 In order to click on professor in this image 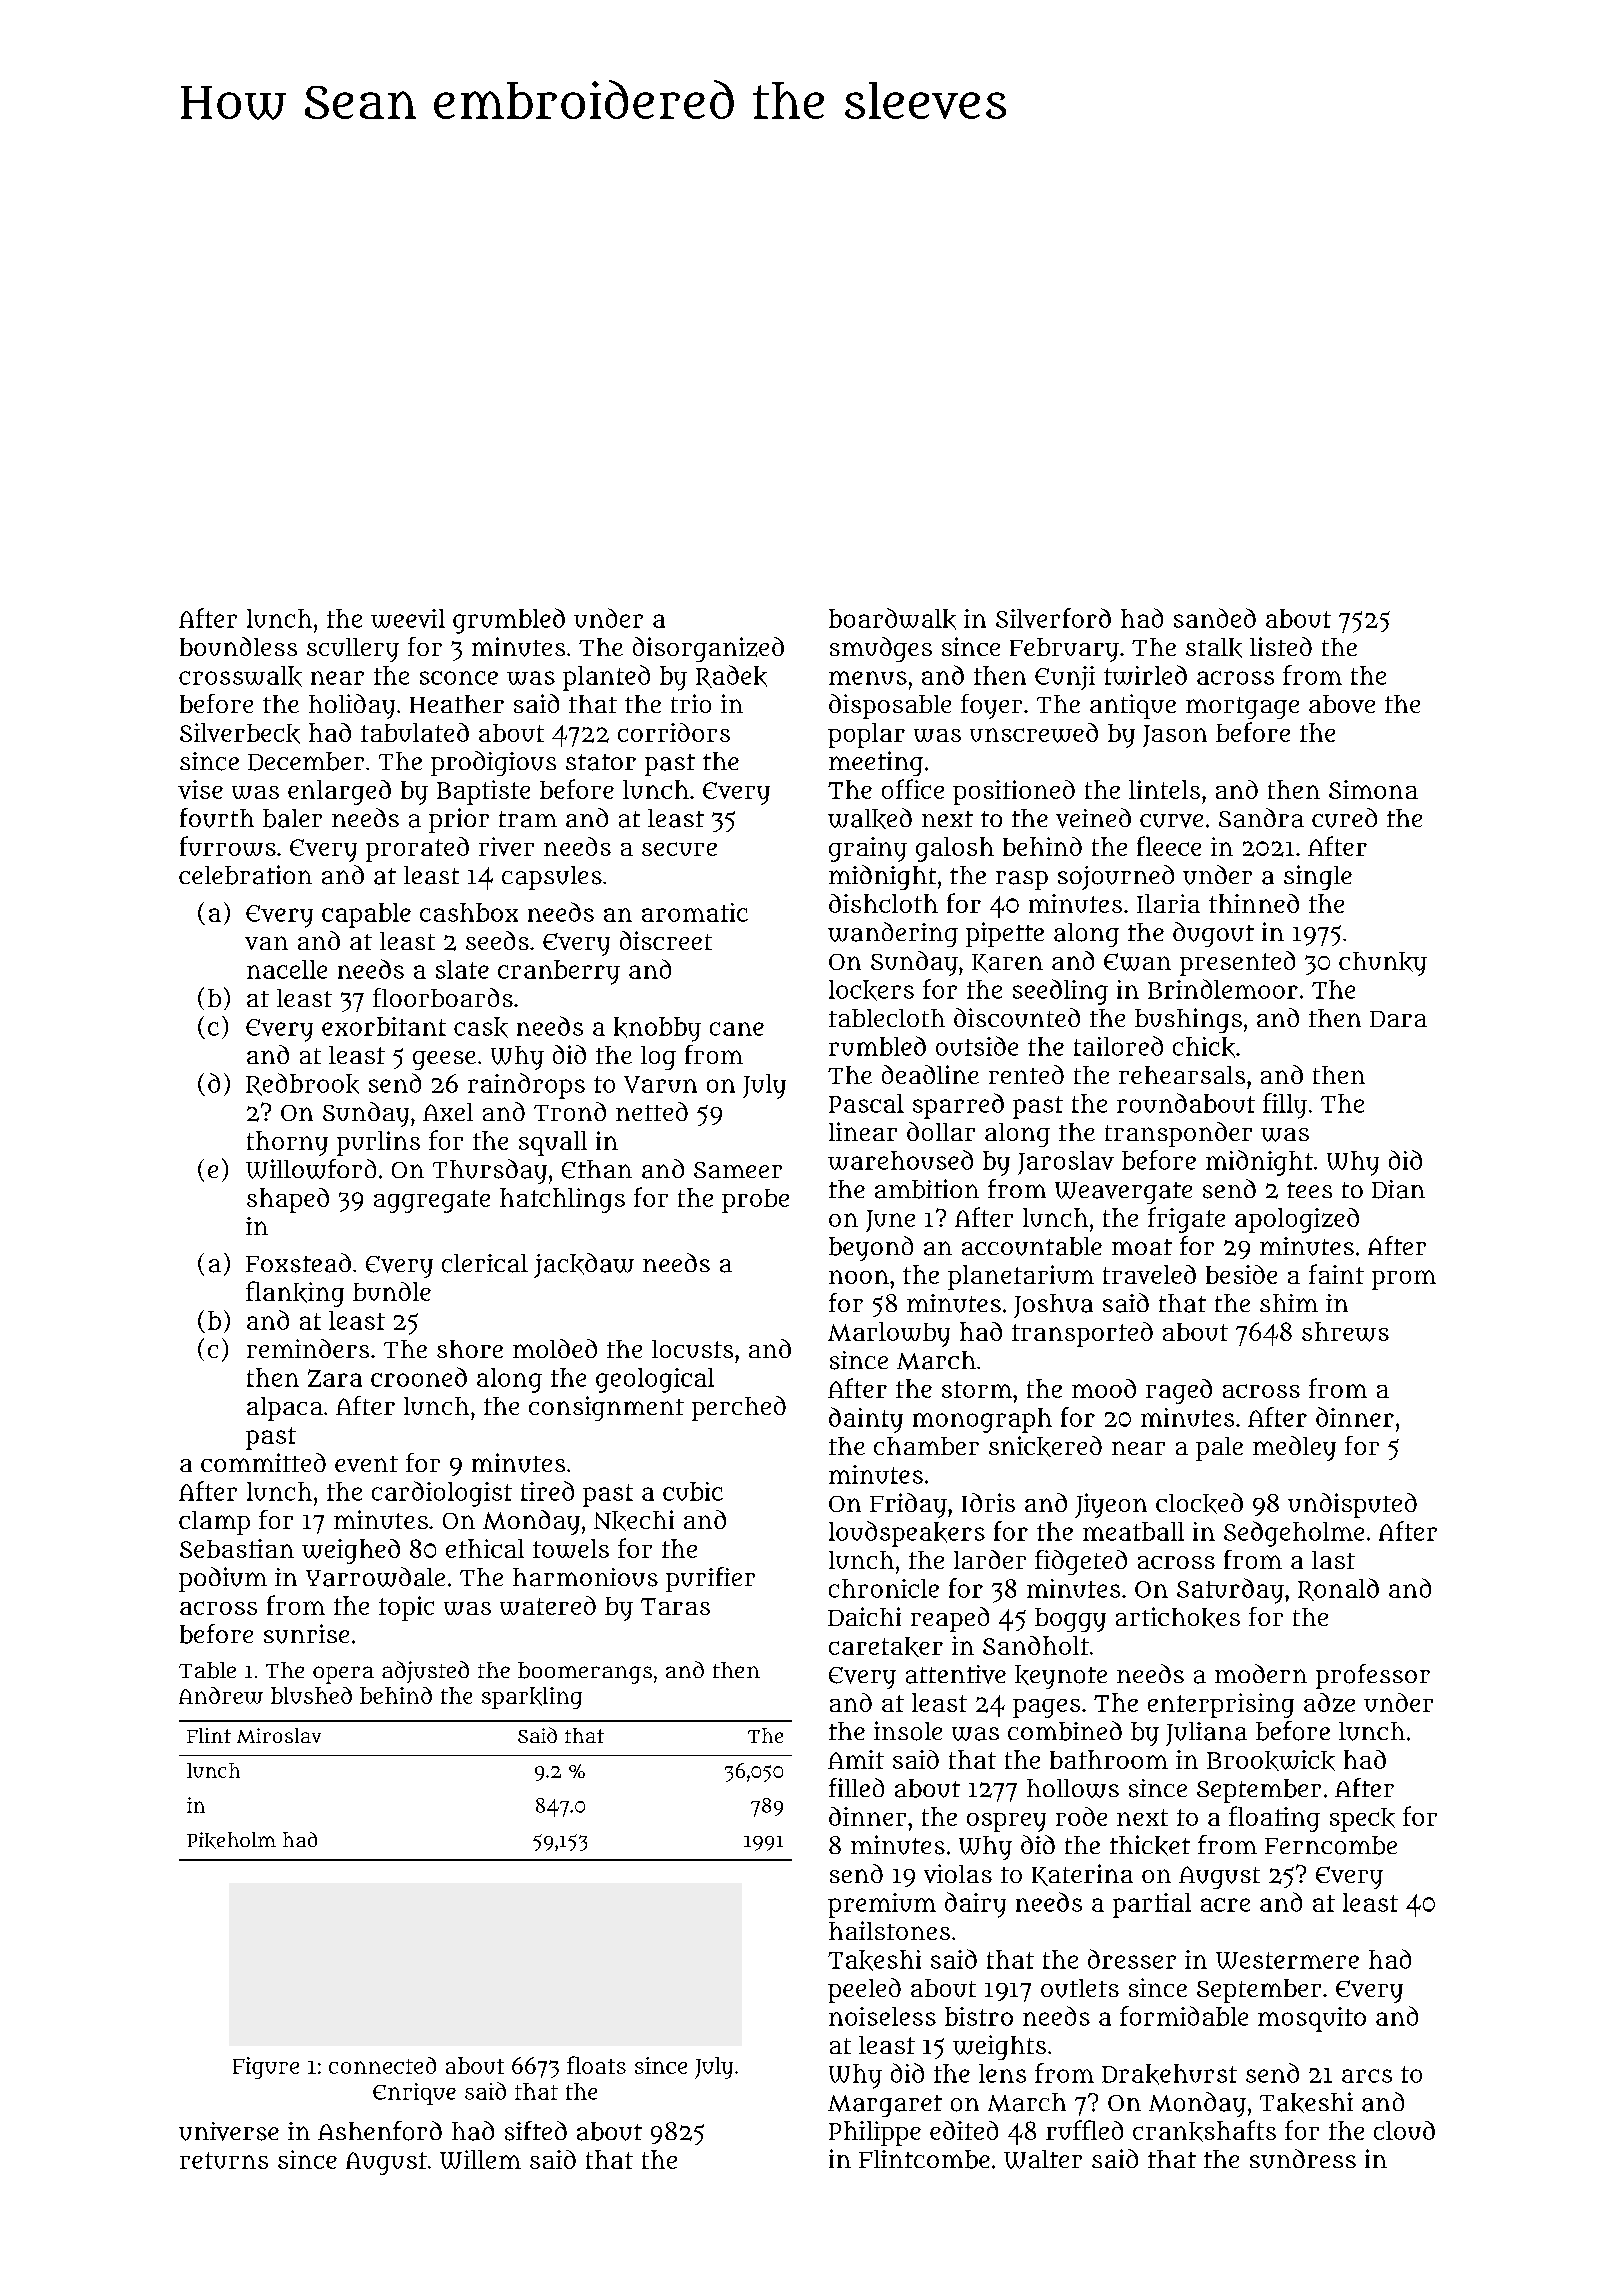, I will do `click(1373, 1676)`.
